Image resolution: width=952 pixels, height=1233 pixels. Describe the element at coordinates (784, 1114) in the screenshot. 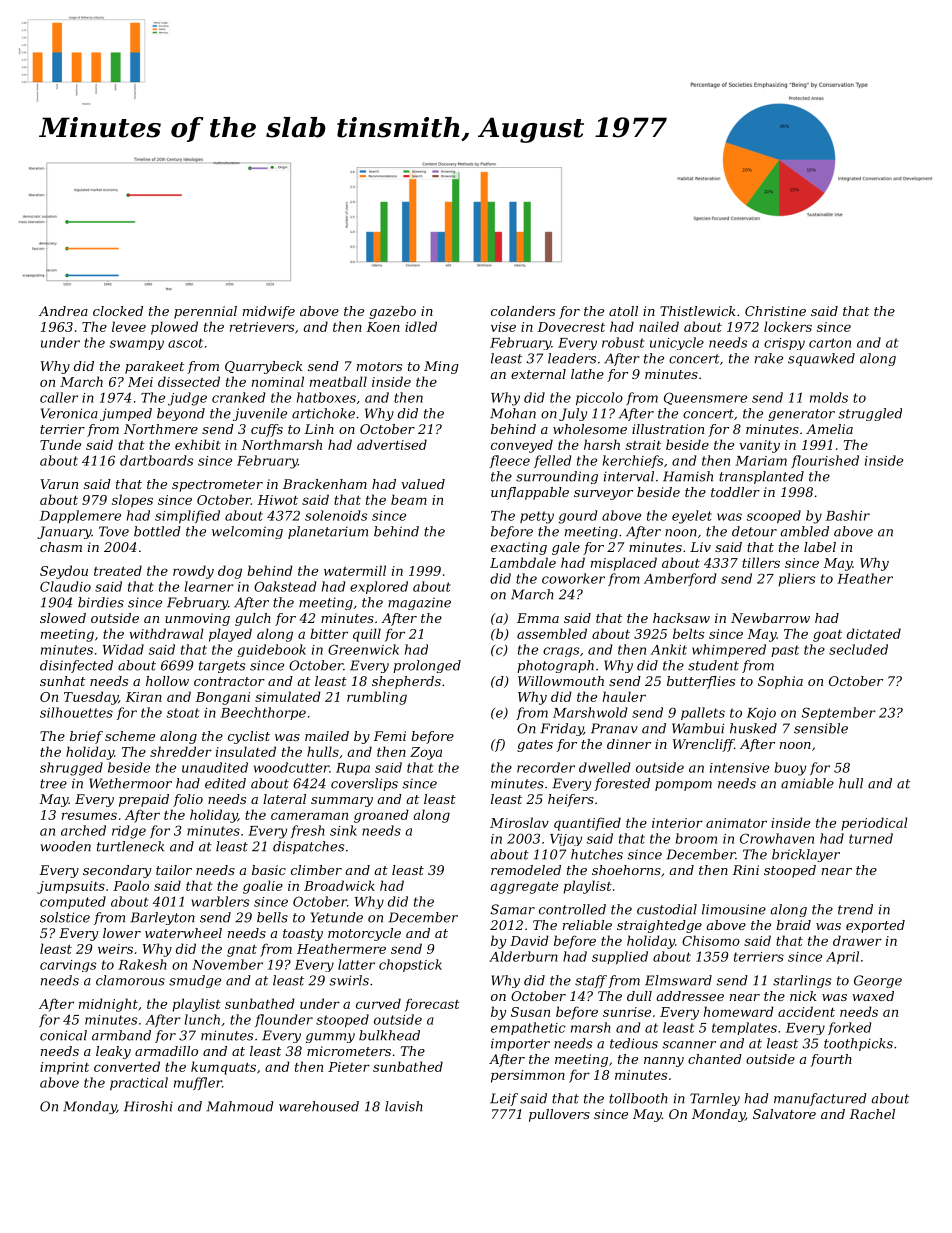

I see `Salvatore` at that location.
